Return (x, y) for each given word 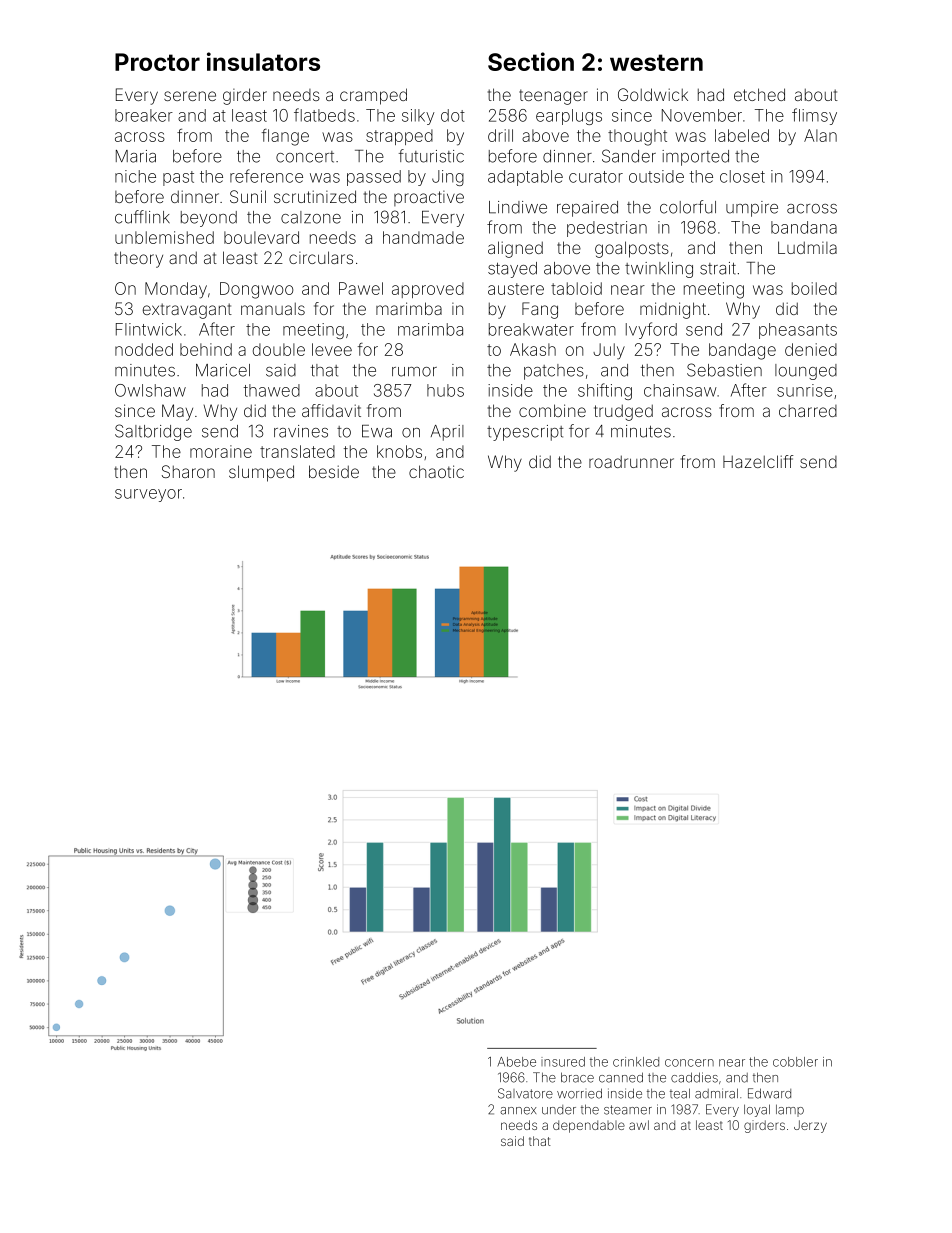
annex (518, 1111)
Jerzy (810, 1126)
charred (808, 411)
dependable (589, 1126)
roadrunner (631, 461)
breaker (144, 115)
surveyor (148, 495)
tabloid (576, 288)
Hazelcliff (758, 461)
